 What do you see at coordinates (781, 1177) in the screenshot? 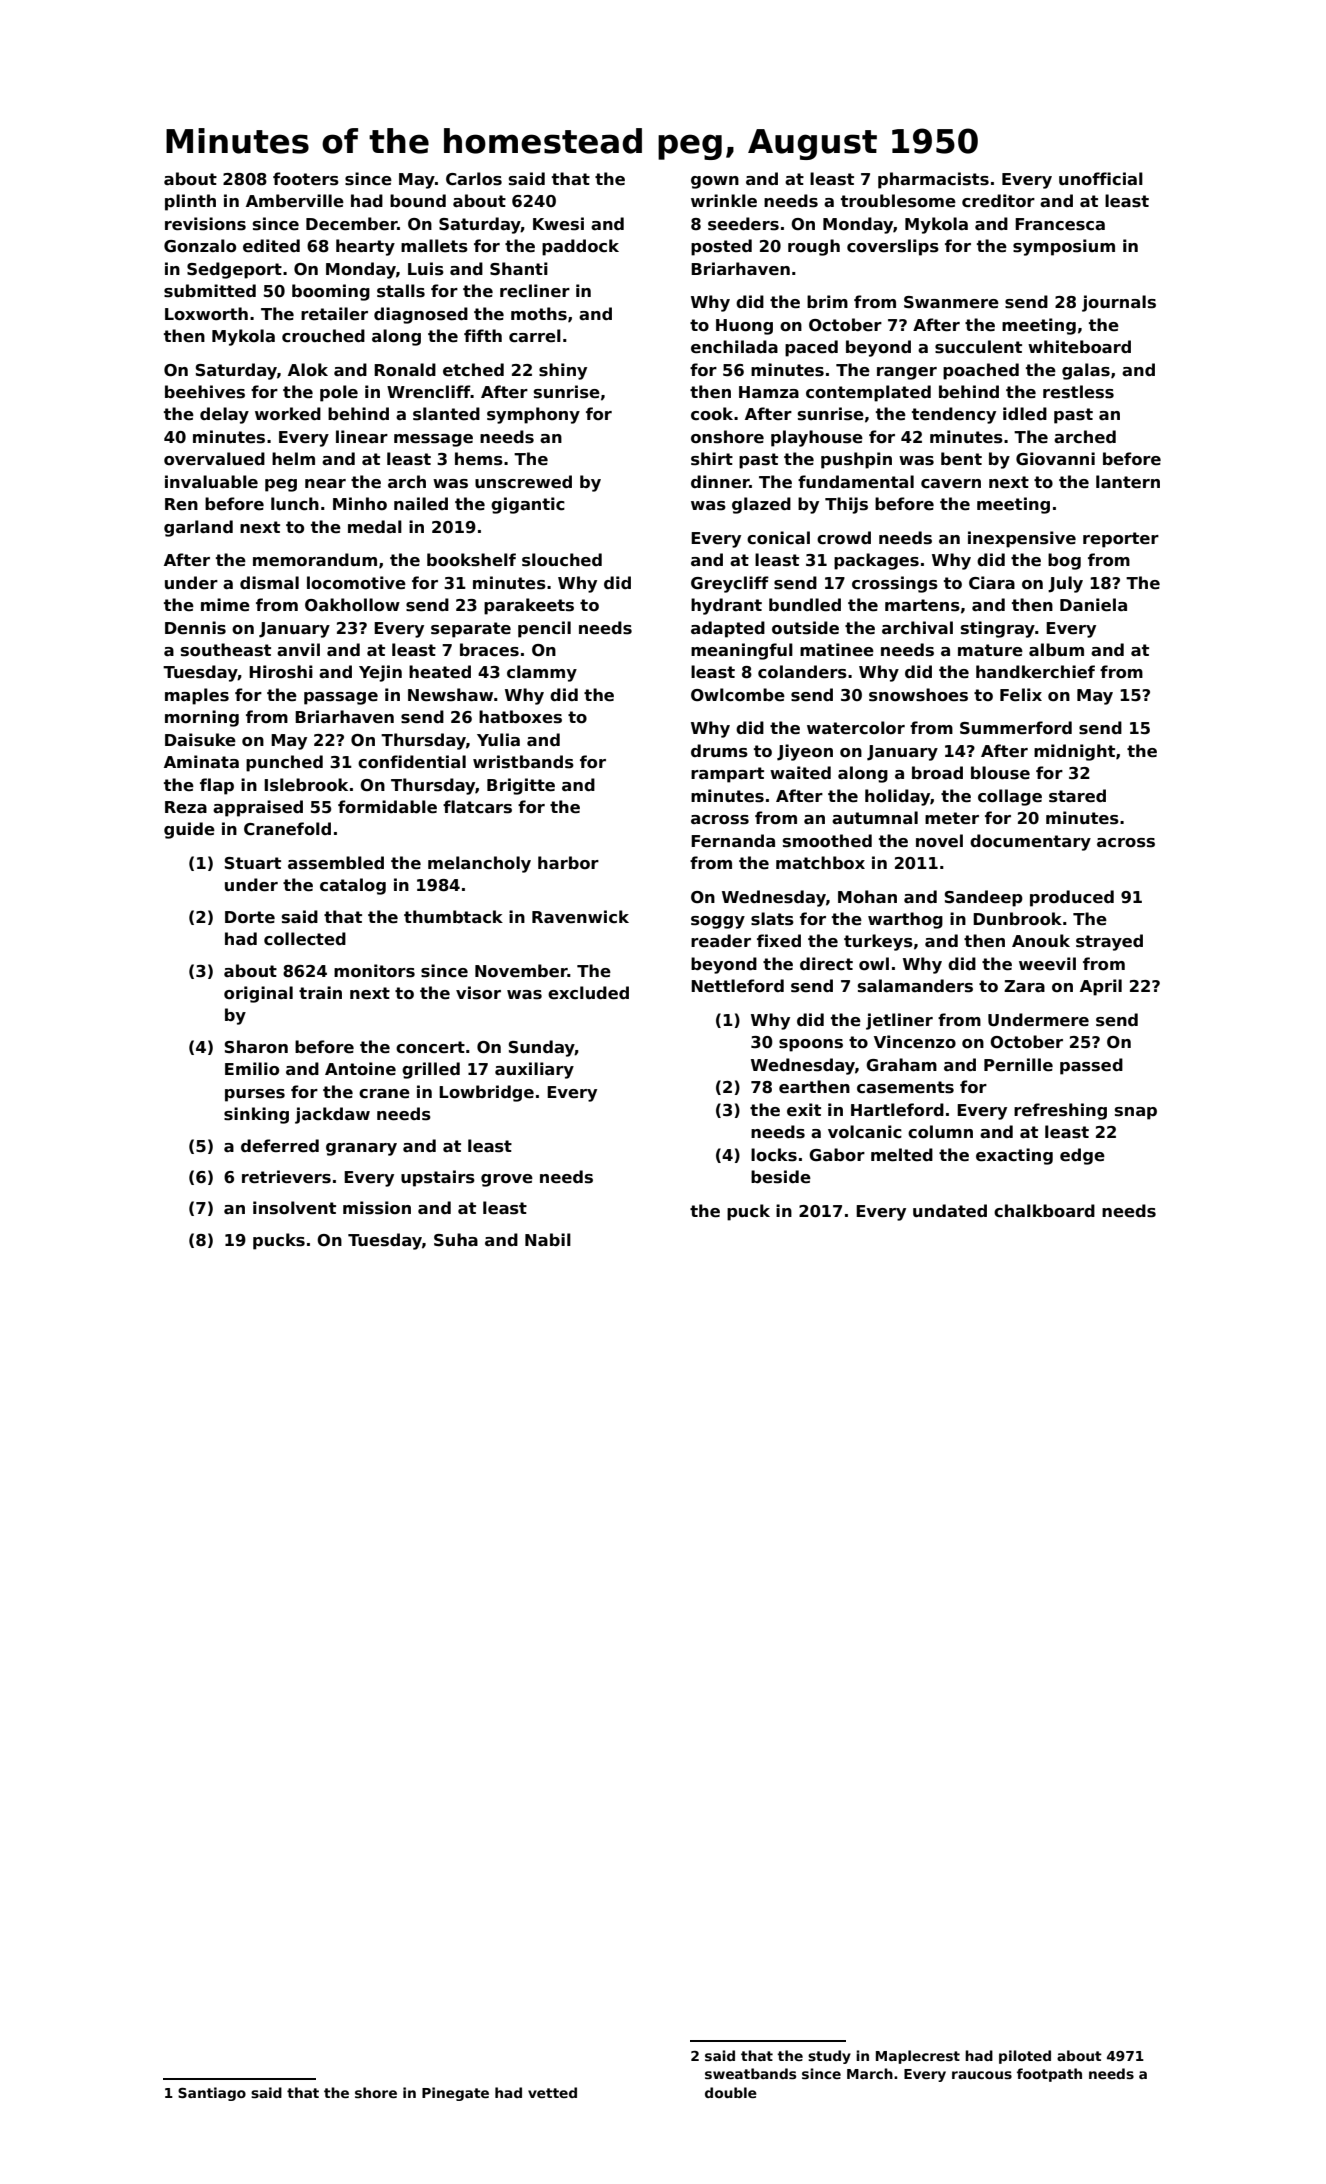
I see `beside` at bounding box center [781, 1177].
